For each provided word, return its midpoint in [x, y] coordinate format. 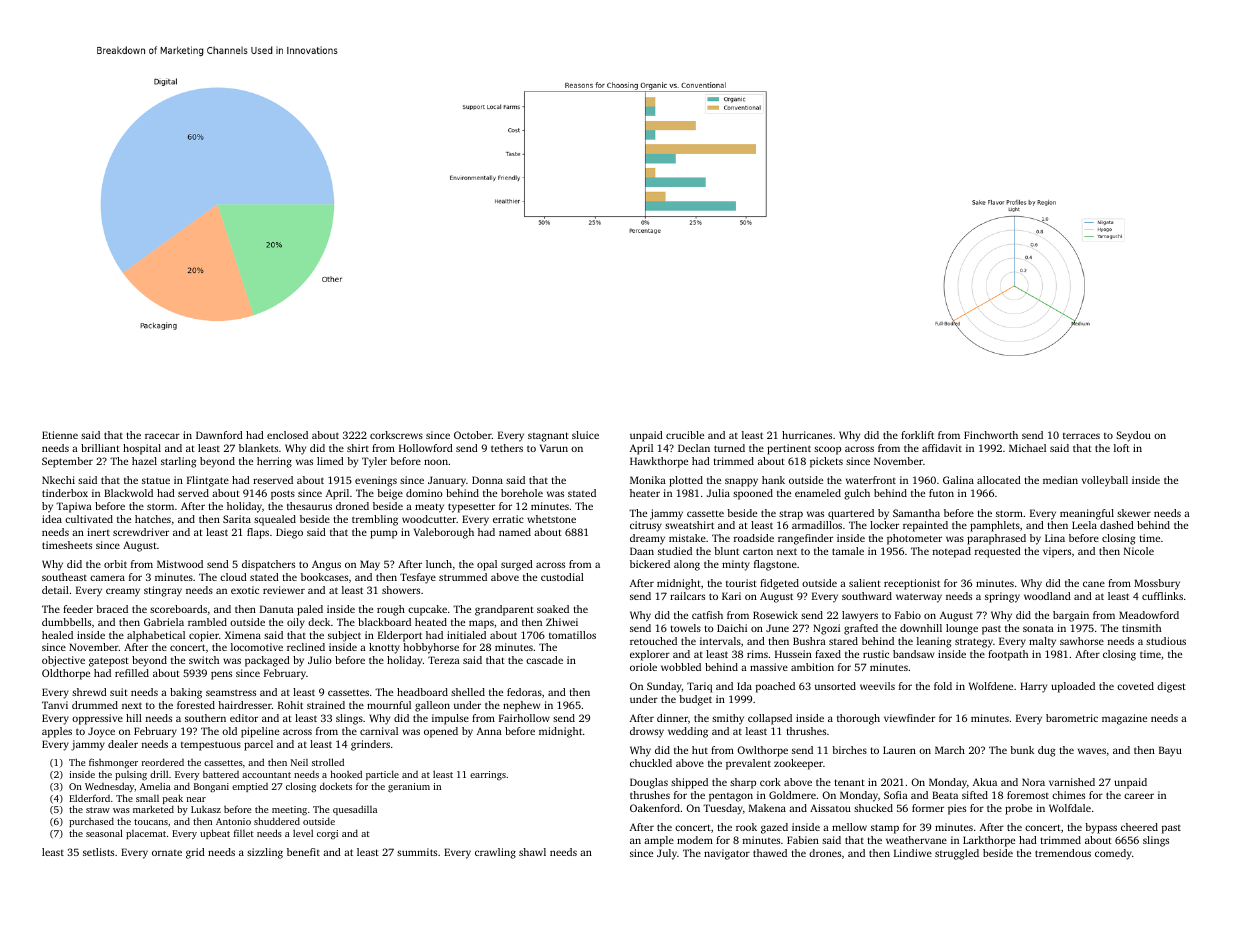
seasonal [104, 833]
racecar [162, 436]
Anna [489, 731]
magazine [1124, 719]
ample [659, 841]
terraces [1081, 436]
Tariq [699, 687]
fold [943, 686]
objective [63, 661]
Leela [1084, 525]
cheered [1139, 827]
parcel [258, 745]
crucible [685, 435]
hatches [153, 519]
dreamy [647, 539]
